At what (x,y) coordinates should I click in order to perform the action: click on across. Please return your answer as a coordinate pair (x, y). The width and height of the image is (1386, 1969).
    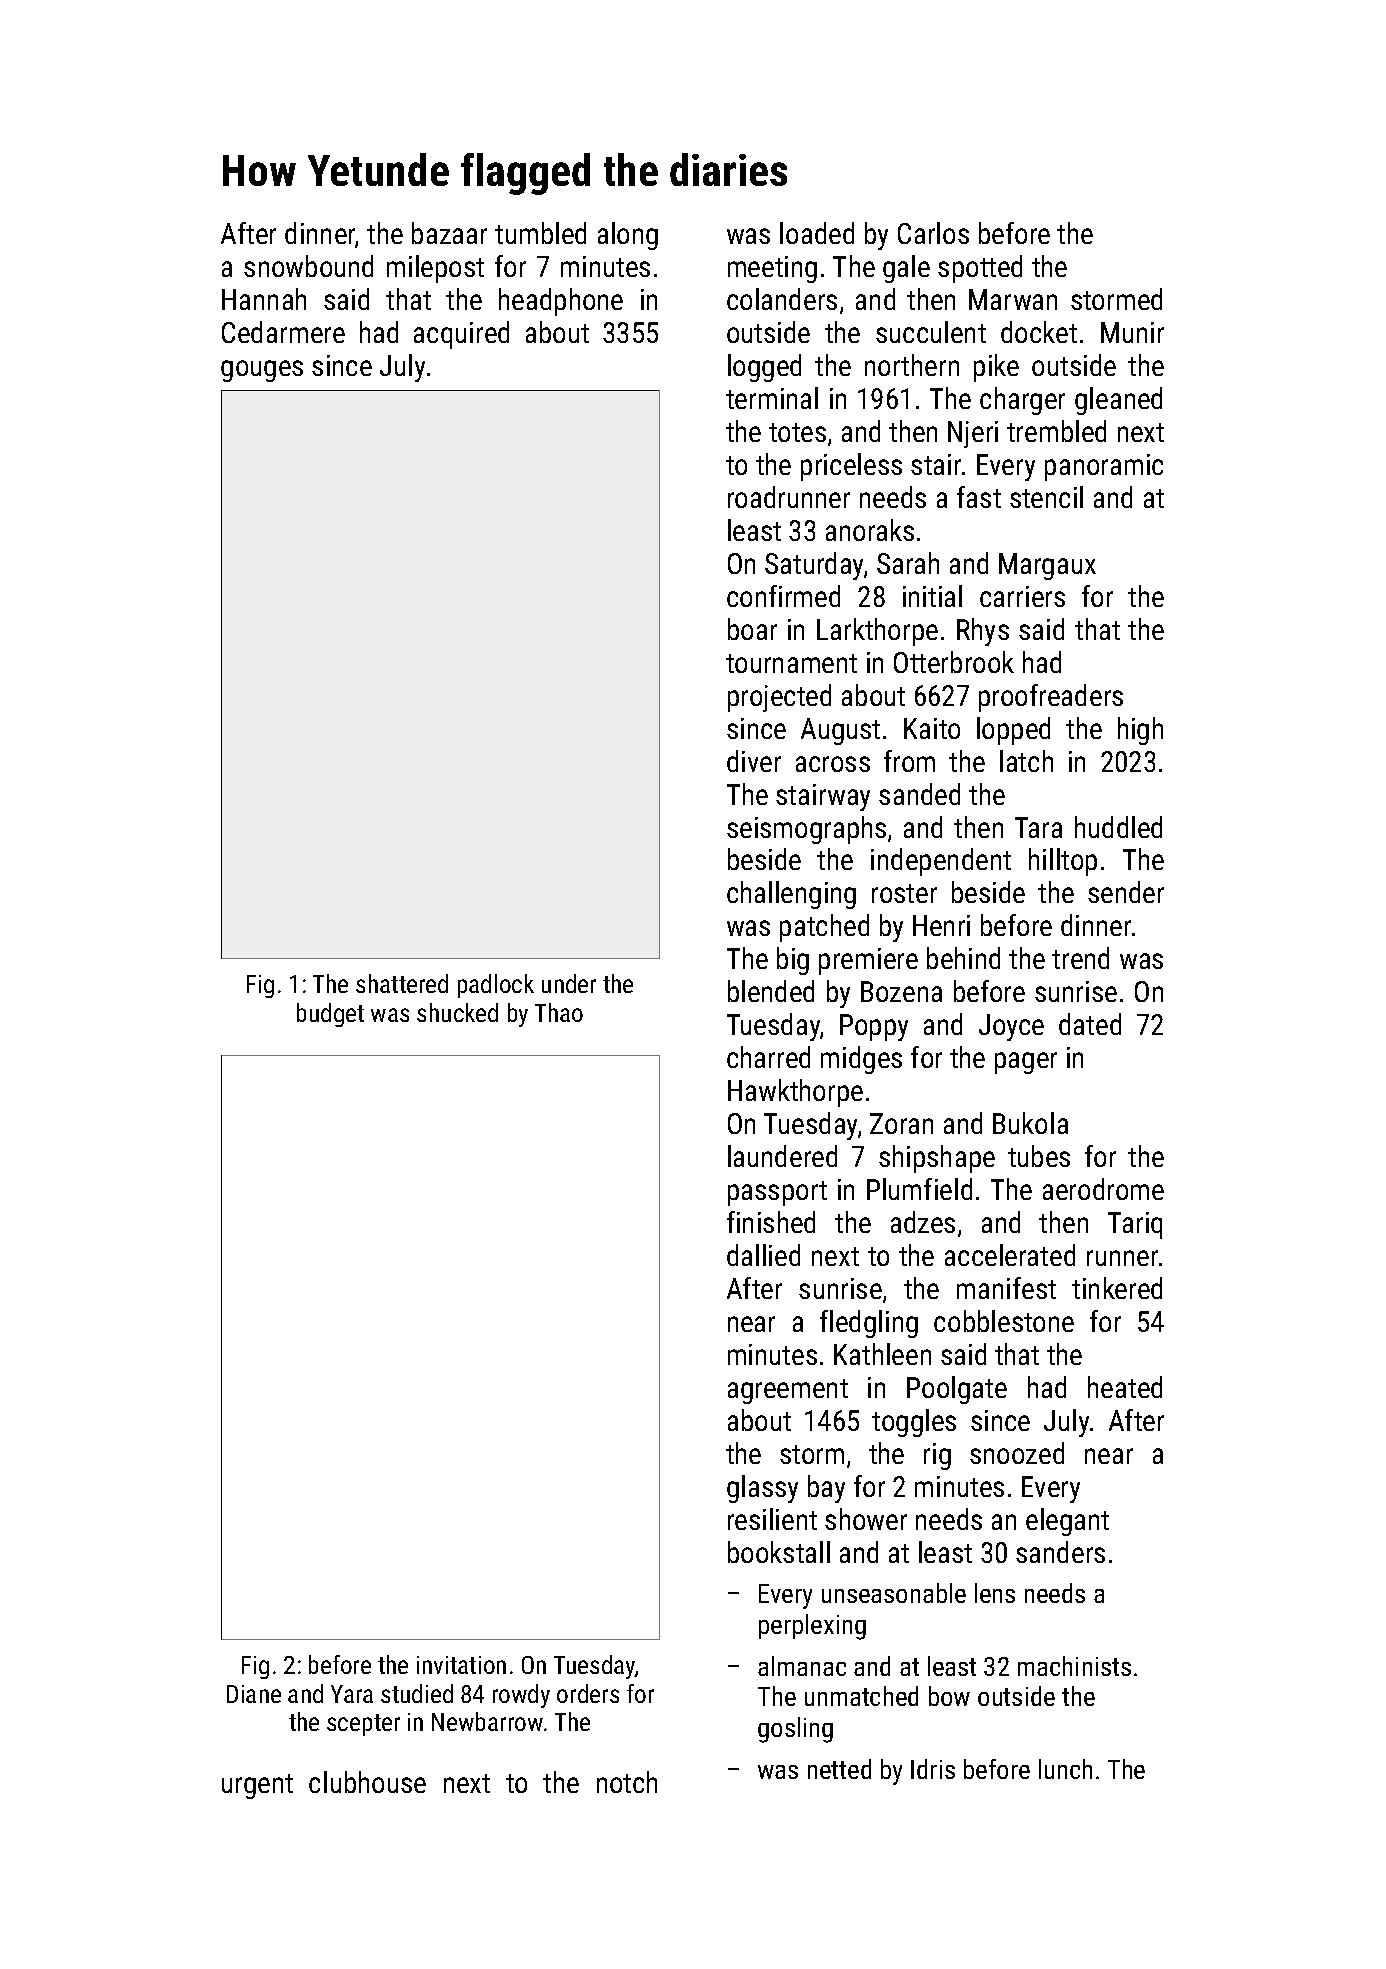
    Looking at the image, I should click on (833, 764).
